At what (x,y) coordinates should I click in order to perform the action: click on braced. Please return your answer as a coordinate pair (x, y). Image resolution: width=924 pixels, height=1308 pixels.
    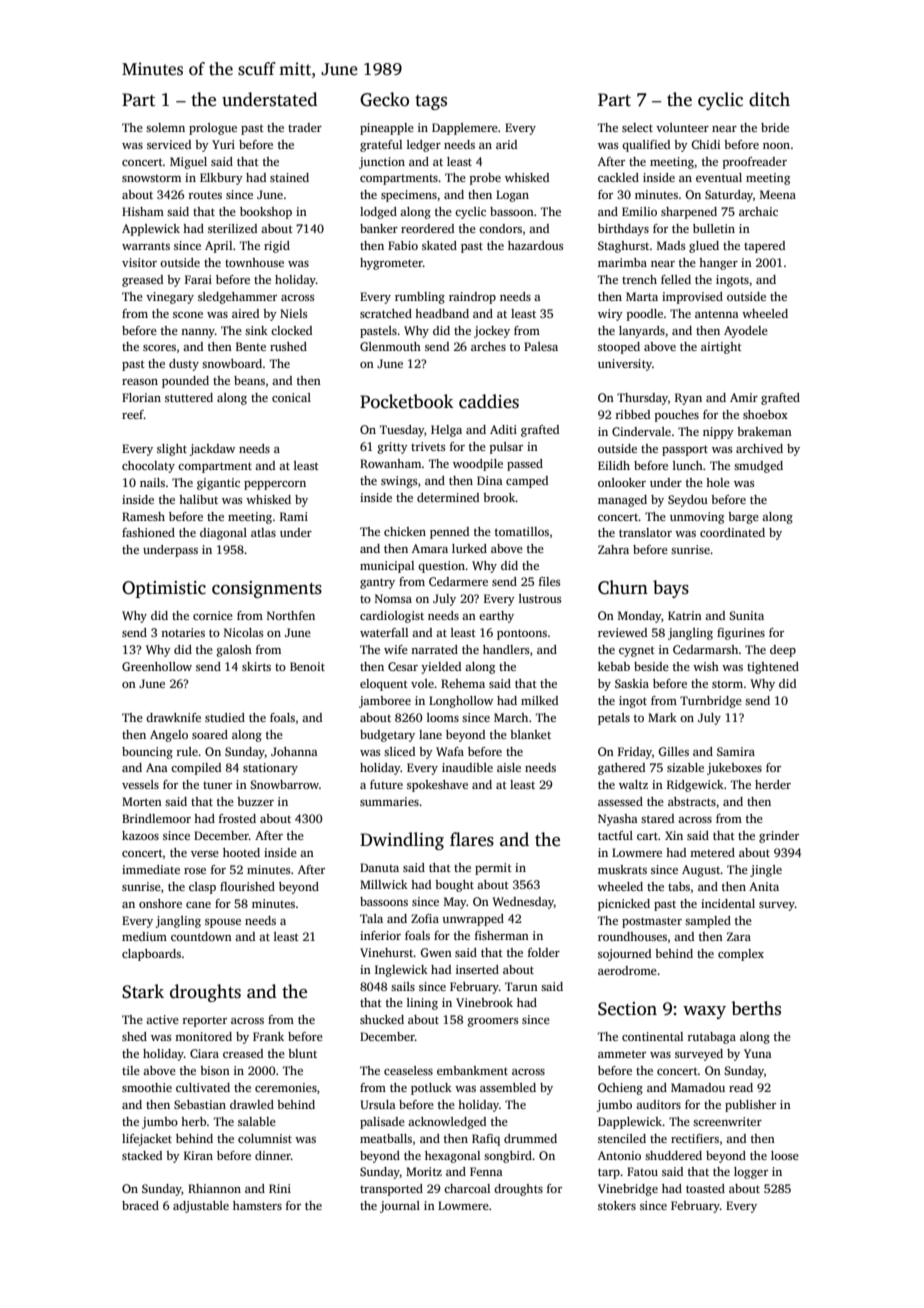
    Looking at the image, I should click on (140, 1205).
